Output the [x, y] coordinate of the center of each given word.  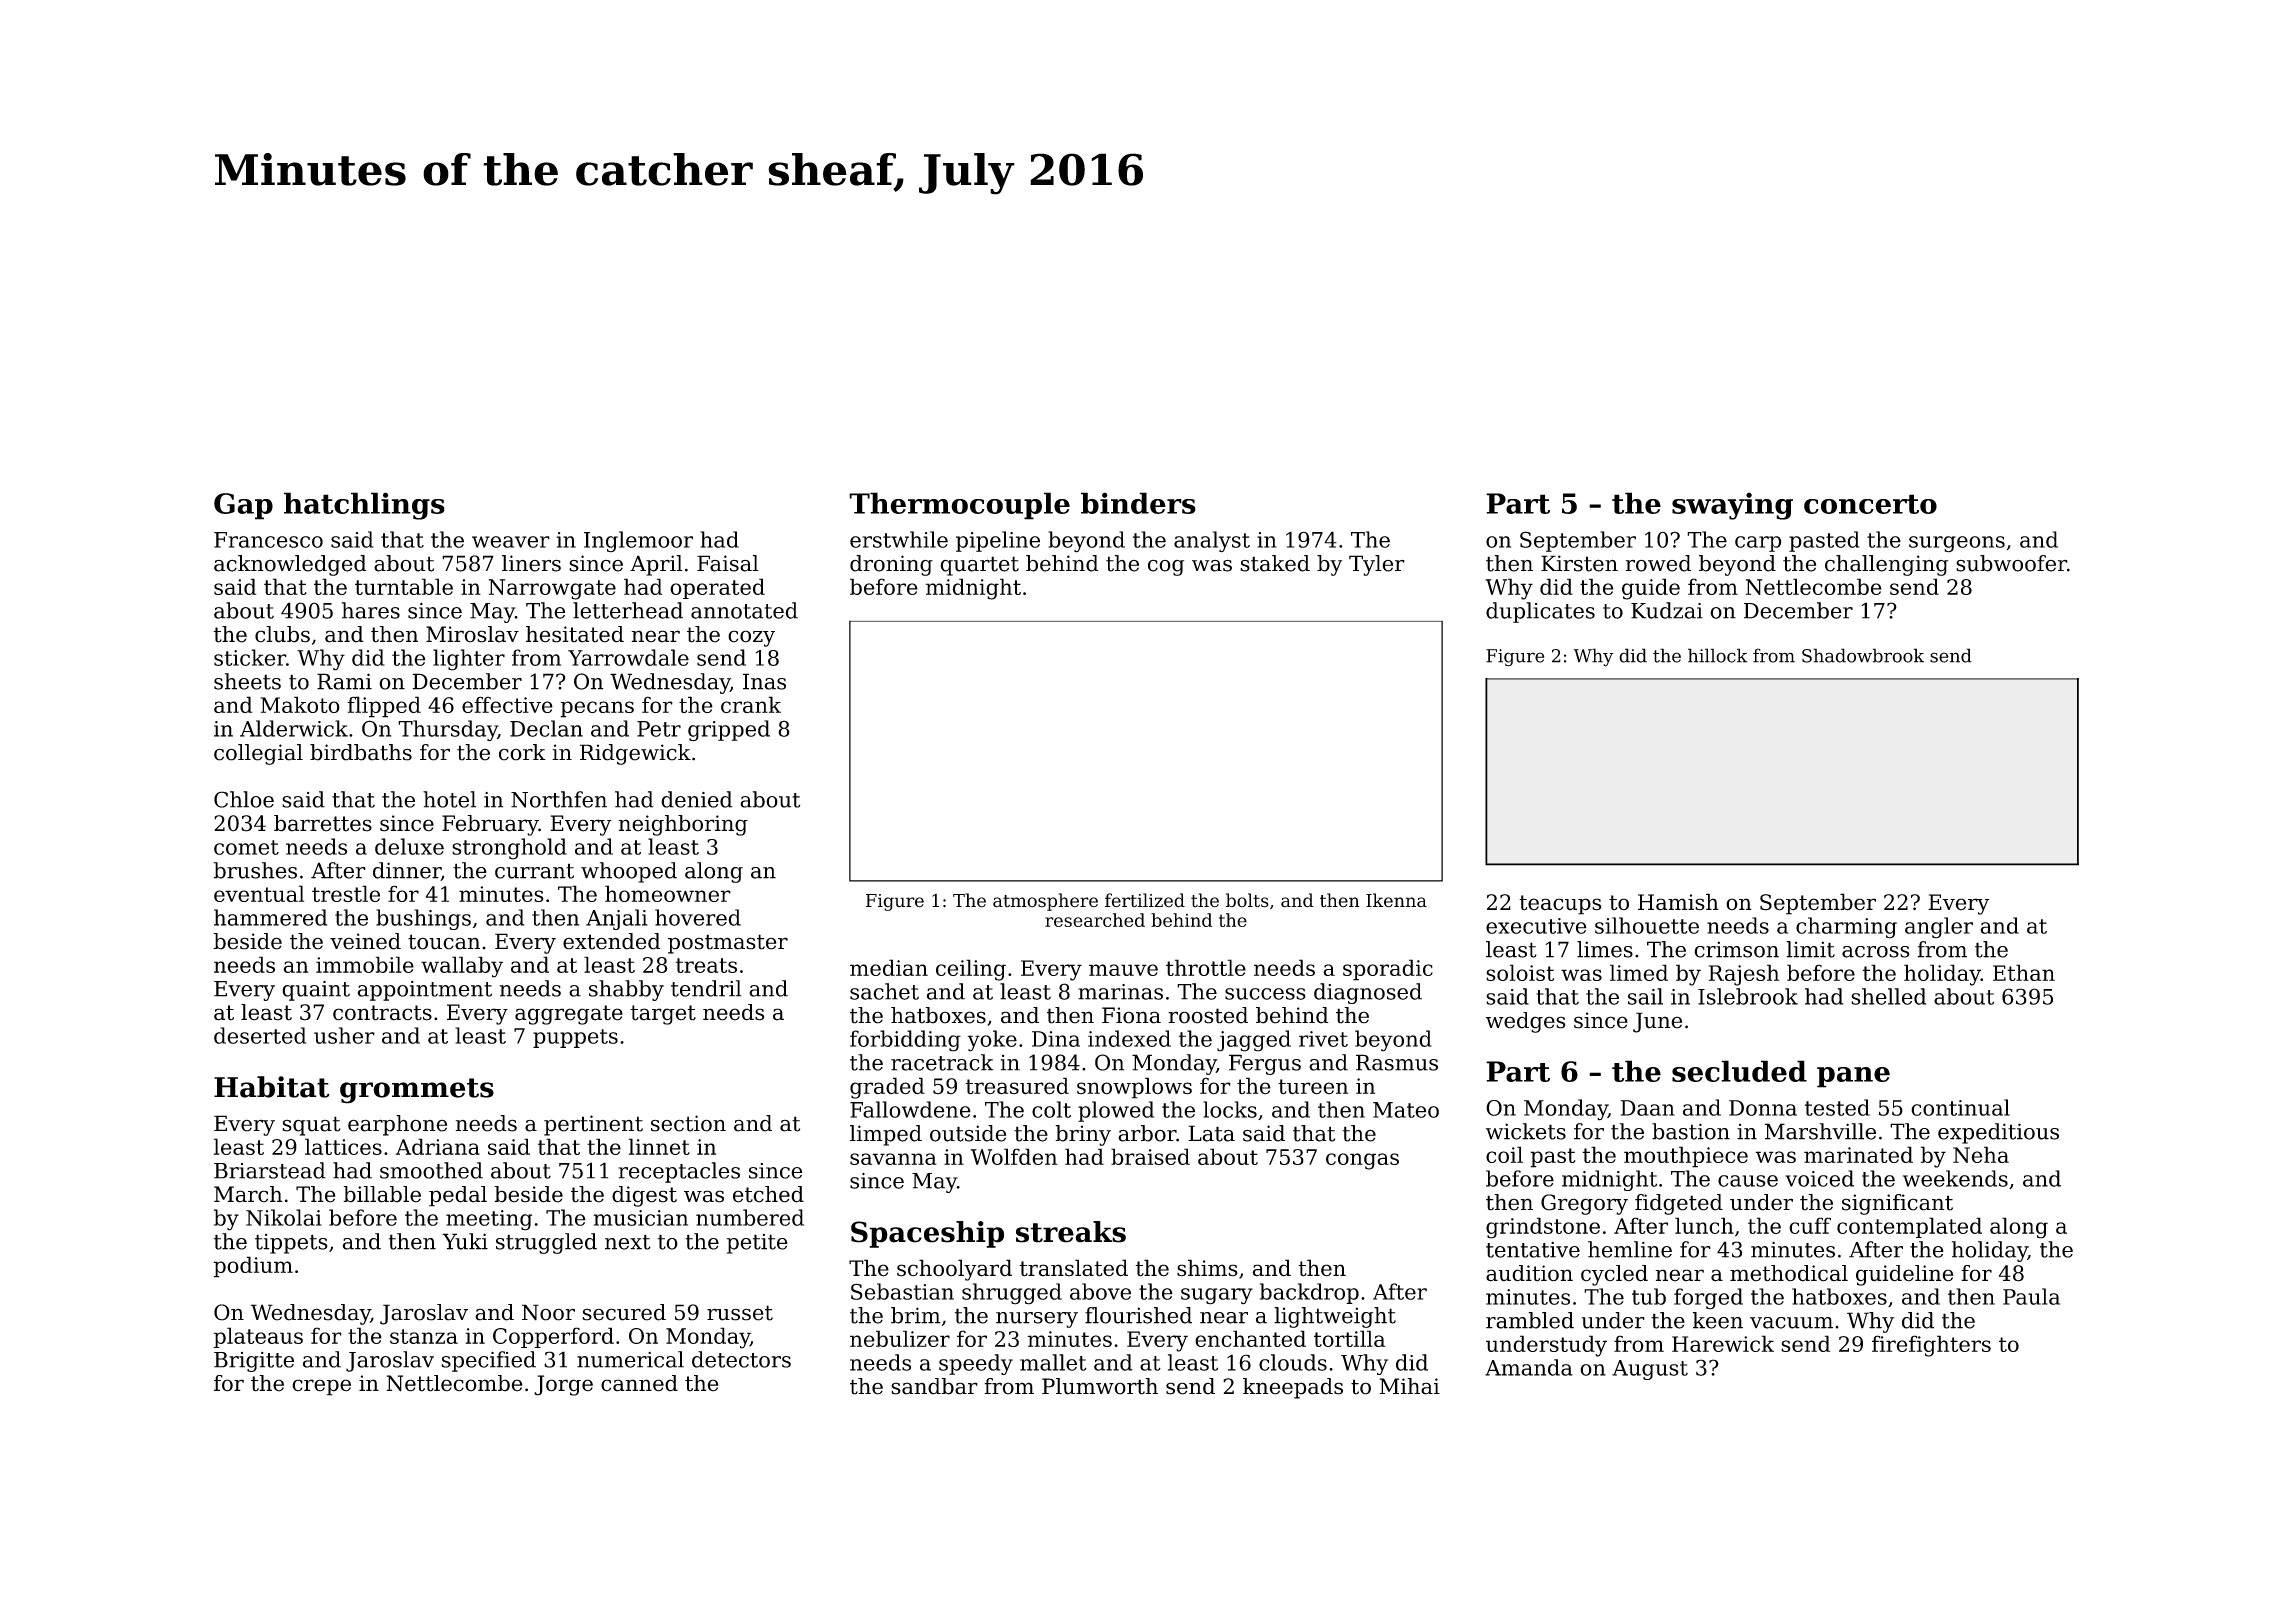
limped [886, 1135]
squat [311, 1126]
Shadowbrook [1863, 655]
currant [534, 871]
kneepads [1293, 1388]
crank [751, 704]
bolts [1247, 900]
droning [891, 565]
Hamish [1678, 902]
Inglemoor [638, 542]
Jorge [563, 1385]
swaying [1732, 506]
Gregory [1584, 1204]
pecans [597, 709]
